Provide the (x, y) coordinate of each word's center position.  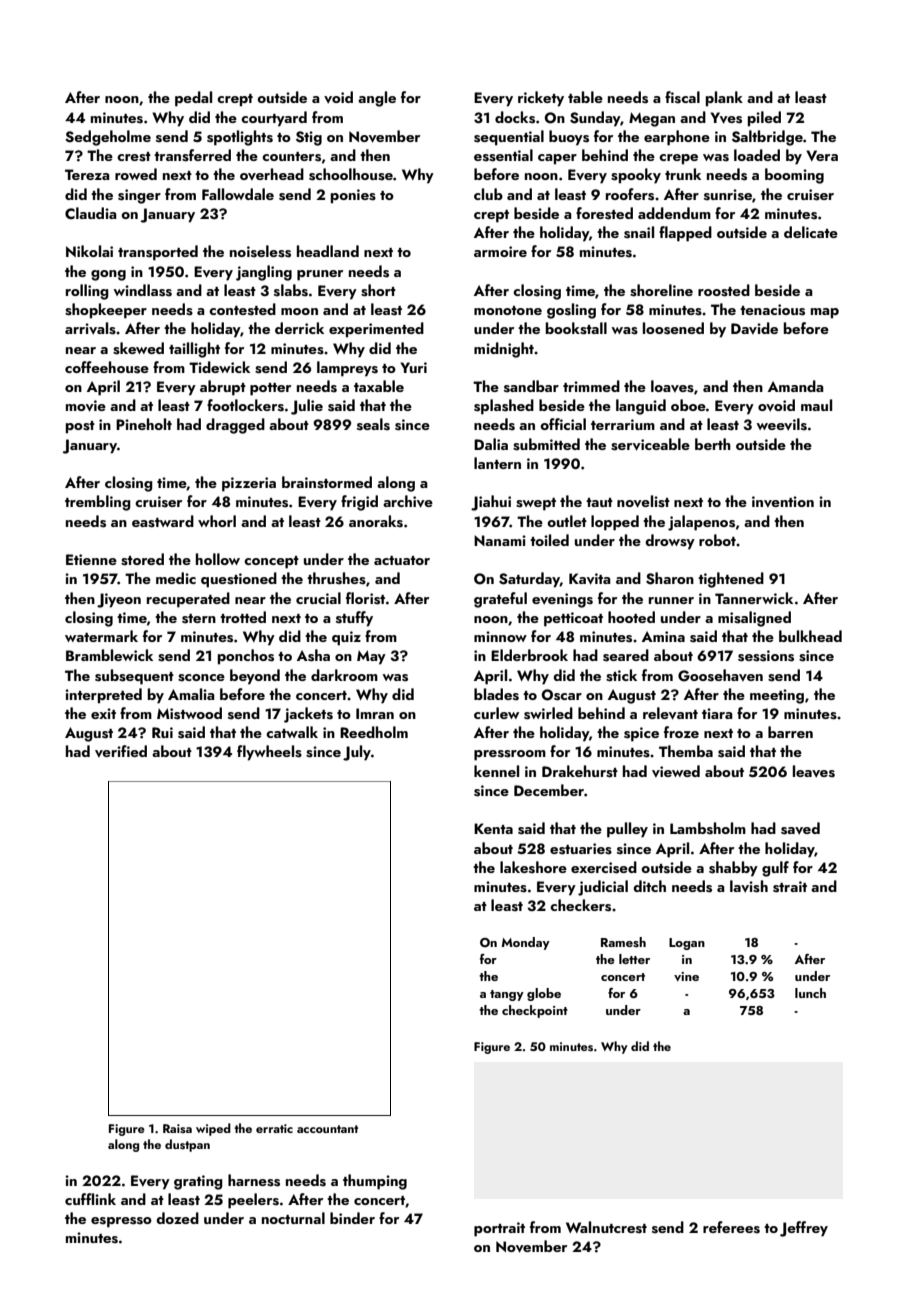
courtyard (274, 119)
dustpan (187, 1145)
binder (352, 1218)
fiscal (682, 97)
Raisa (177, 1128)
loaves (672, 386)
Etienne (91, 559)
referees (731, 1227)
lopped (615, 523)
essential (503, 155)
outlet (567, 521)
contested (242, 309)
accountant (327, 1129)
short (378, 290)
